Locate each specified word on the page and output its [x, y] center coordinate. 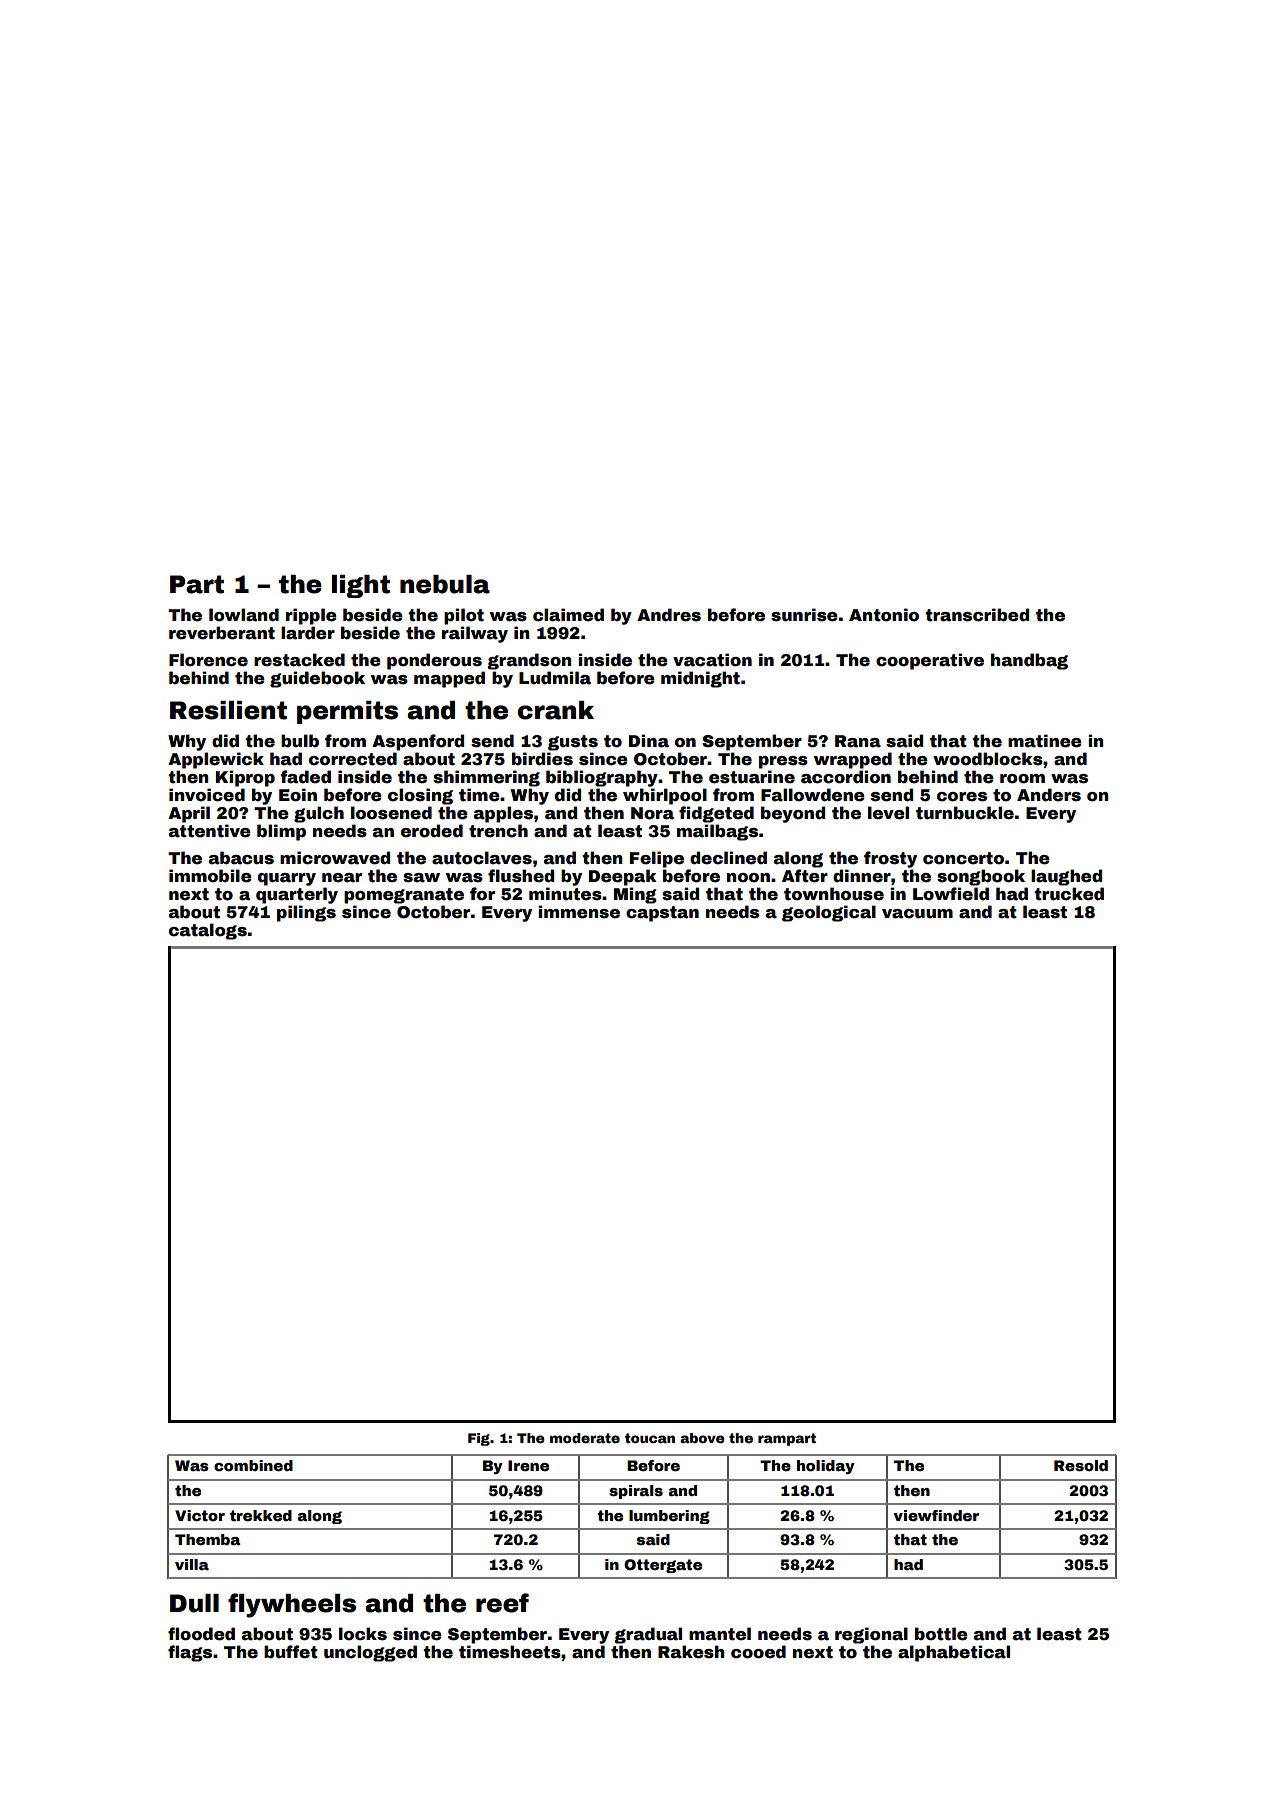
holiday [826, 1467]
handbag [1029, 661]
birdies [542, 759]
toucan [650, 1438]
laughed [1066, 877]
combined [253, 1465]
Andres [669, 615]
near [342, 878]
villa [192, 1564]
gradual [648, 1635]
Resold [1081, 1465]
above [702, 1438]
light [361, 586]
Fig [479, 1439]
